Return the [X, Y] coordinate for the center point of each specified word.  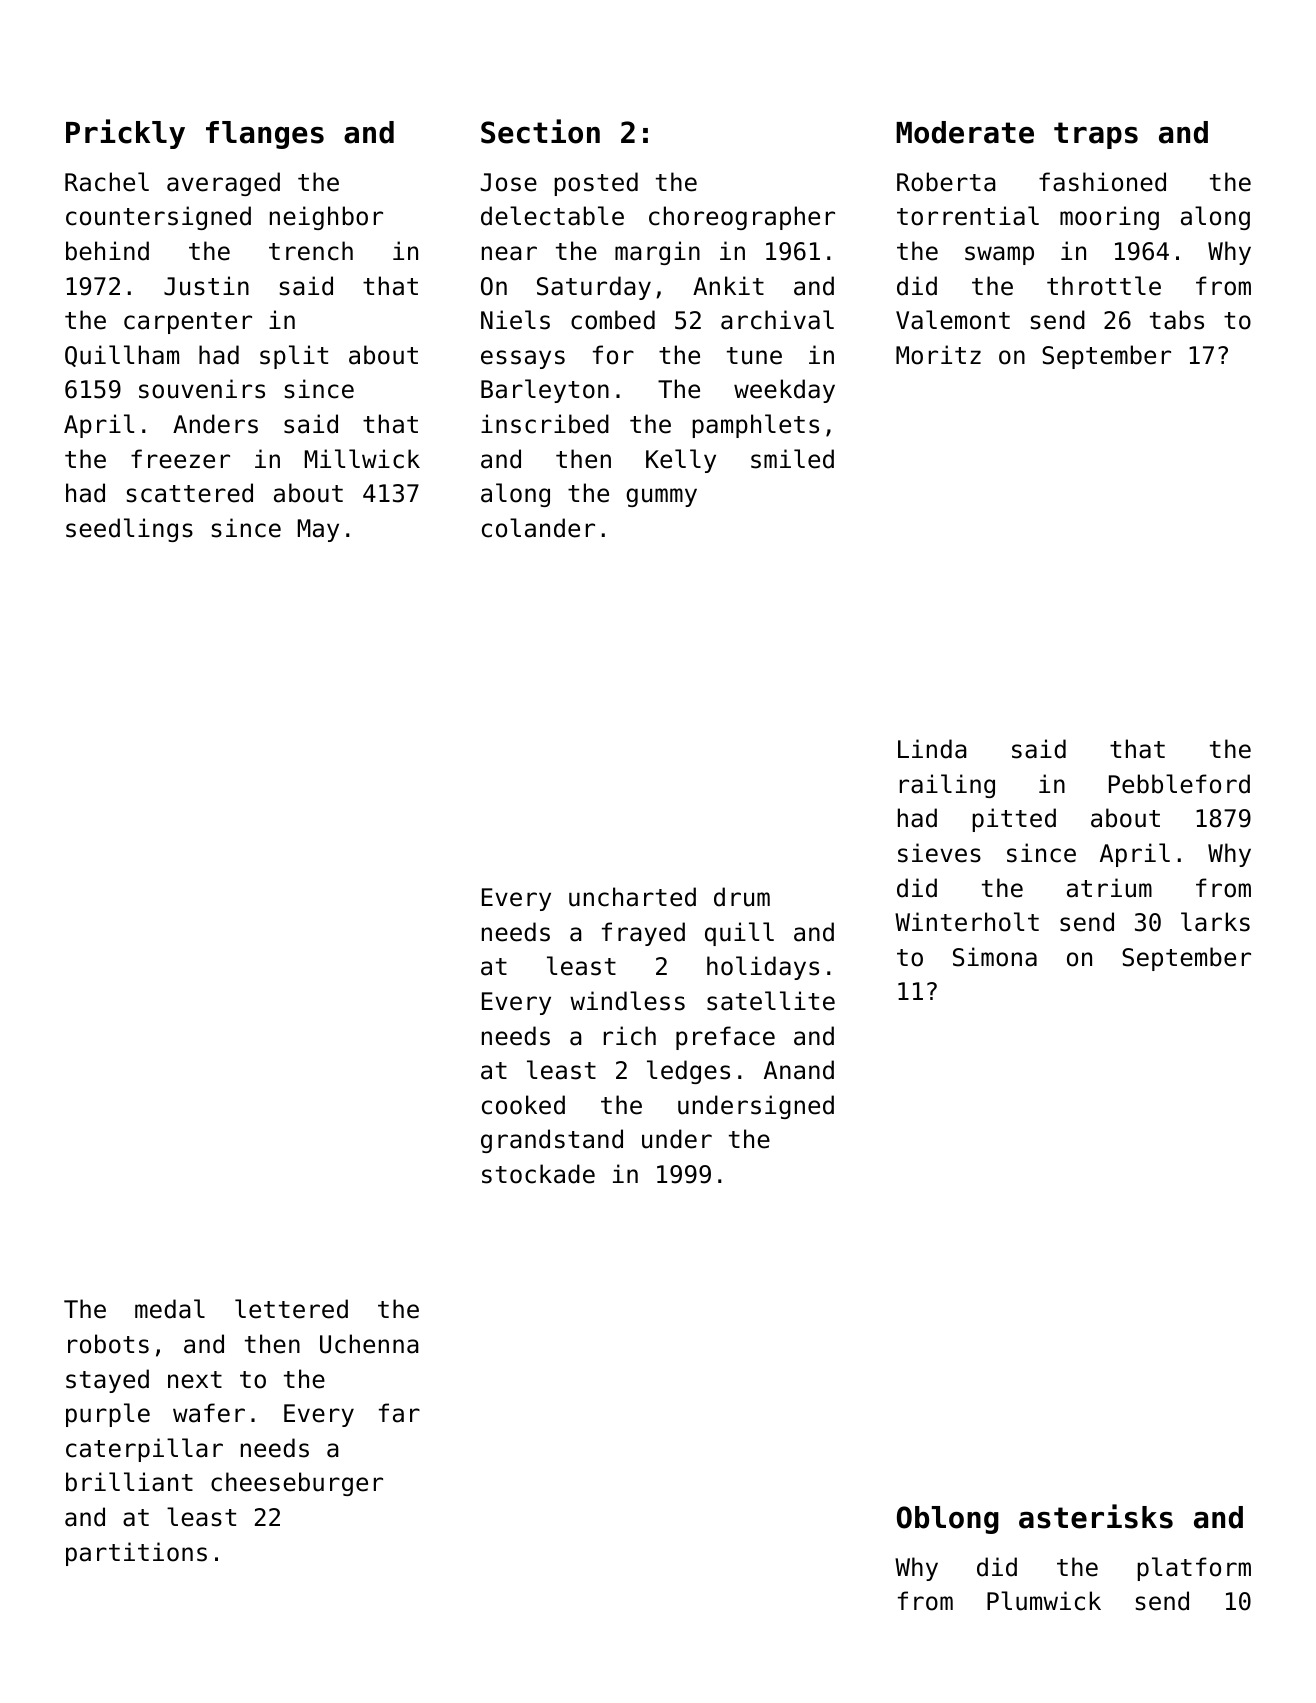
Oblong [948, 1520]
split [294, 357]
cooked [523, 1105]
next [195, 1380]
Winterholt [967, 922]
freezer [180, 459]
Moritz [938, 355]
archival [777, 320]
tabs [1177, 320]
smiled [792, 459]
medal [170, 1309]
